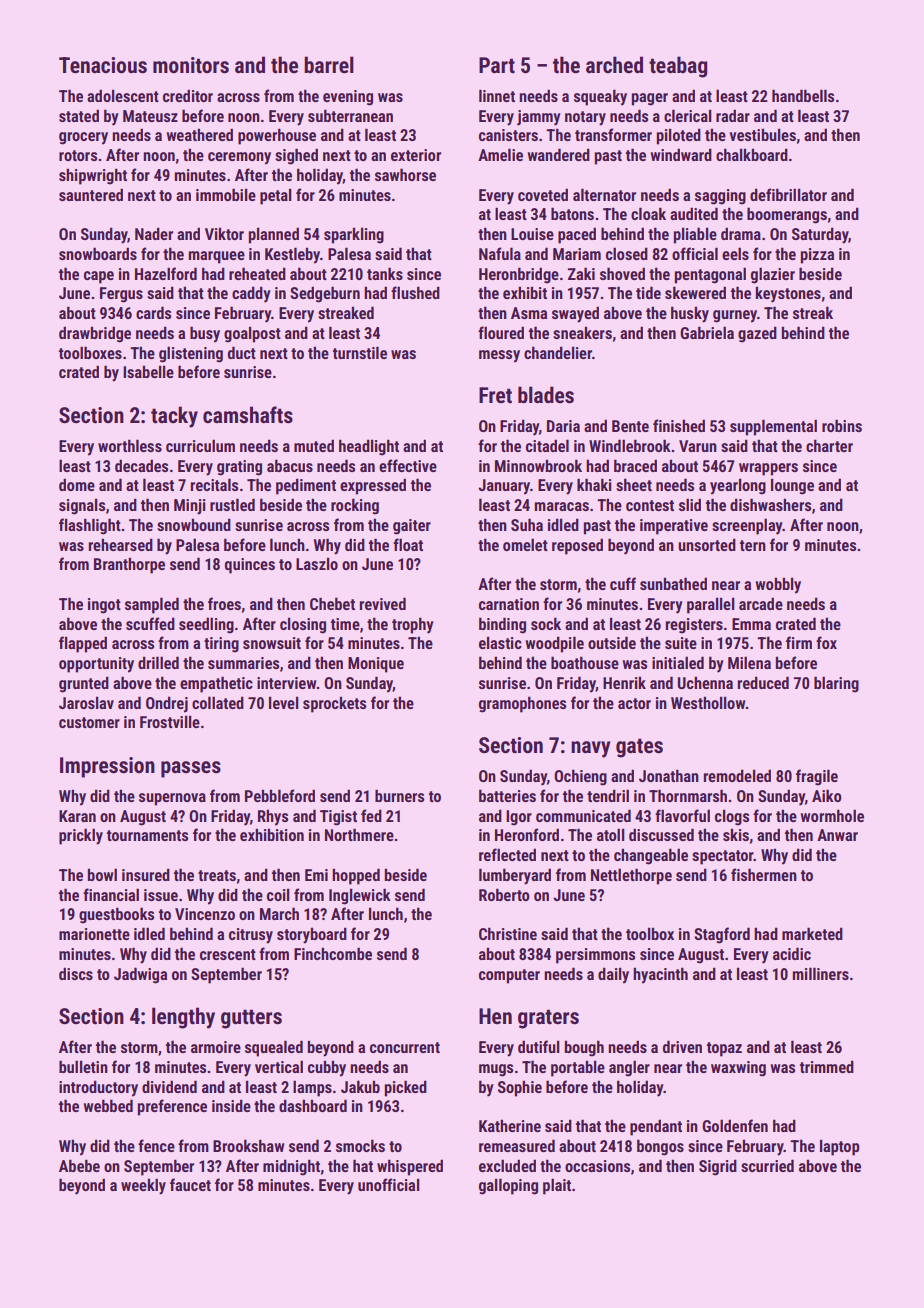  What do you see at coordinates (508, 1186) in the image?
I see `galloping` at bounding box center [508, 1186].
